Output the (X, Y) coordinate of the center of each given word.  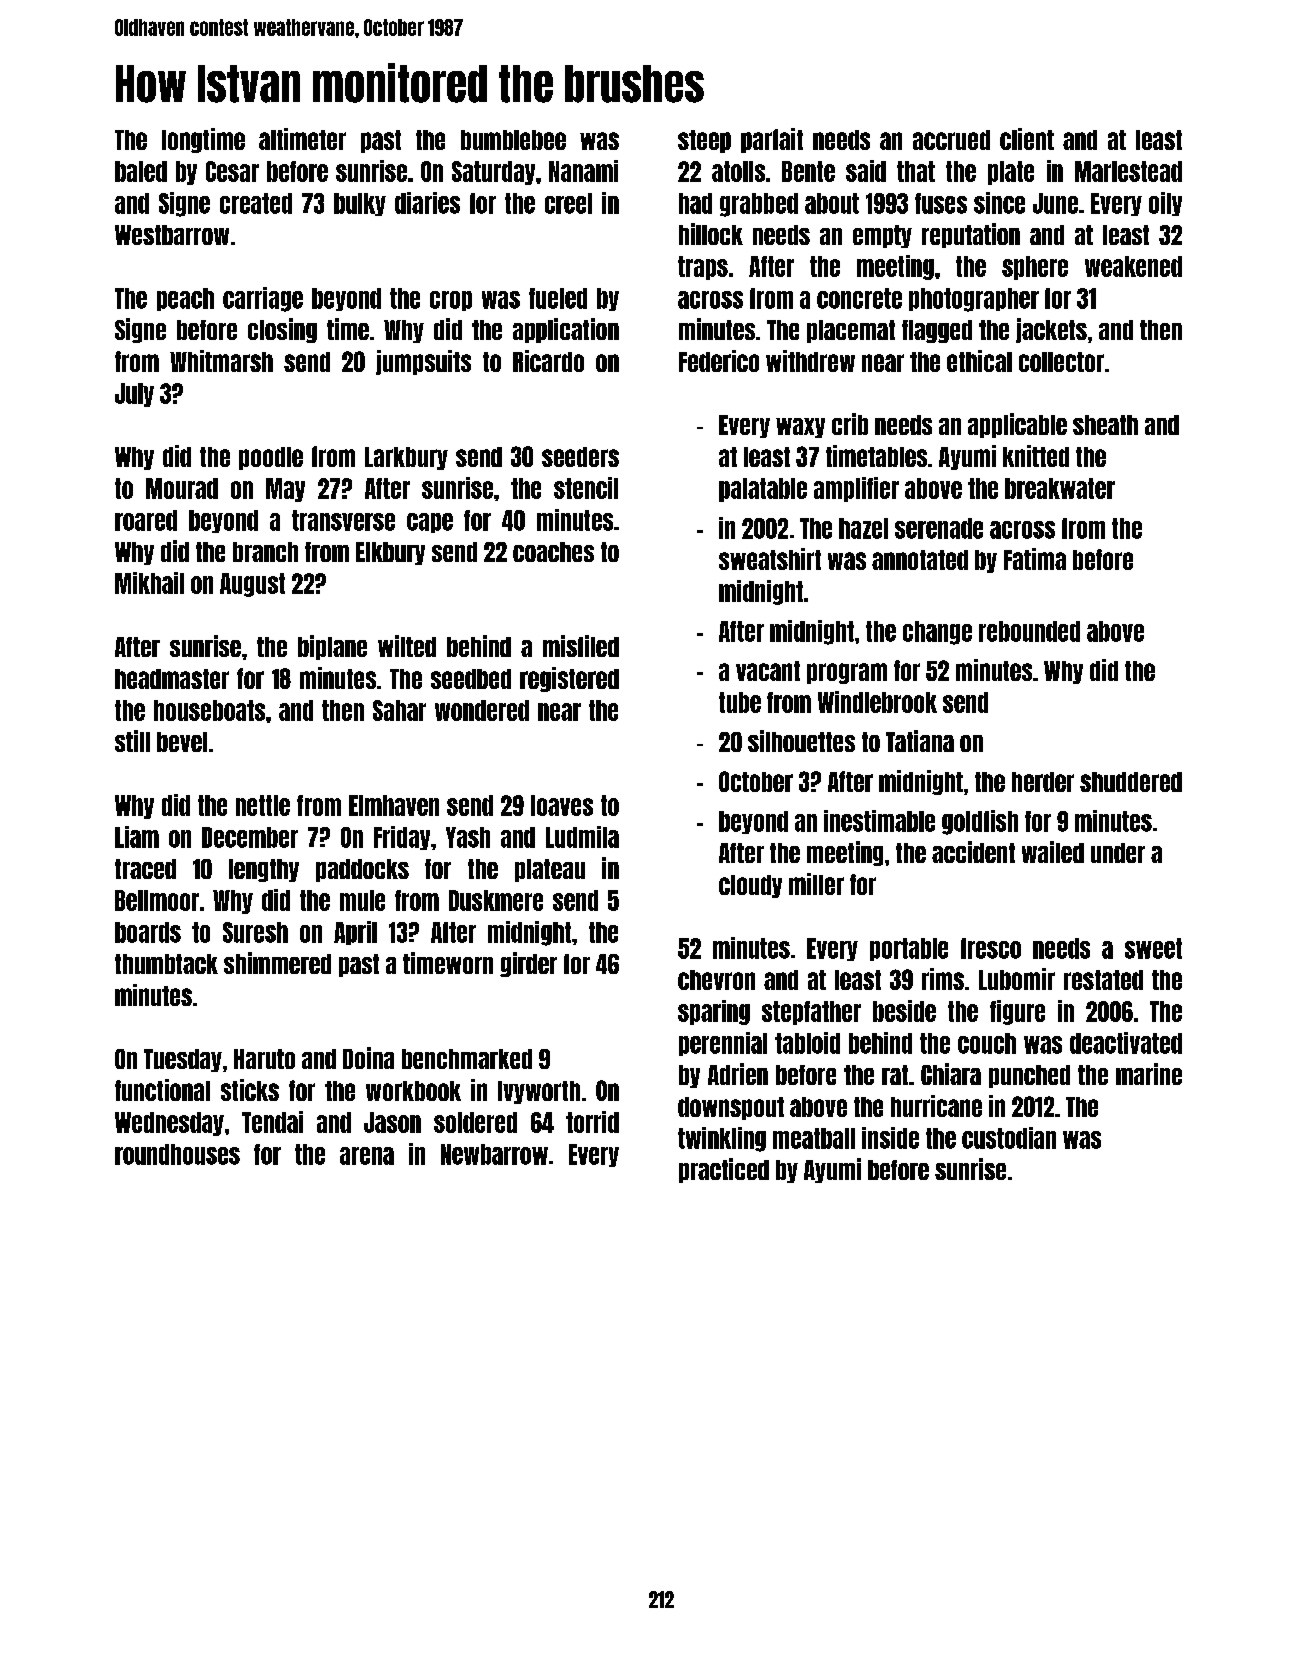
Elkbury (390, 553)
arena (367, 1156)
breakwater (1060, 488)
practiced (724, 1170)
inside (890, 1138)
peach (185, 299)
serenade (939, 528)
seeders (580, 457)
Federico (719, 361)
